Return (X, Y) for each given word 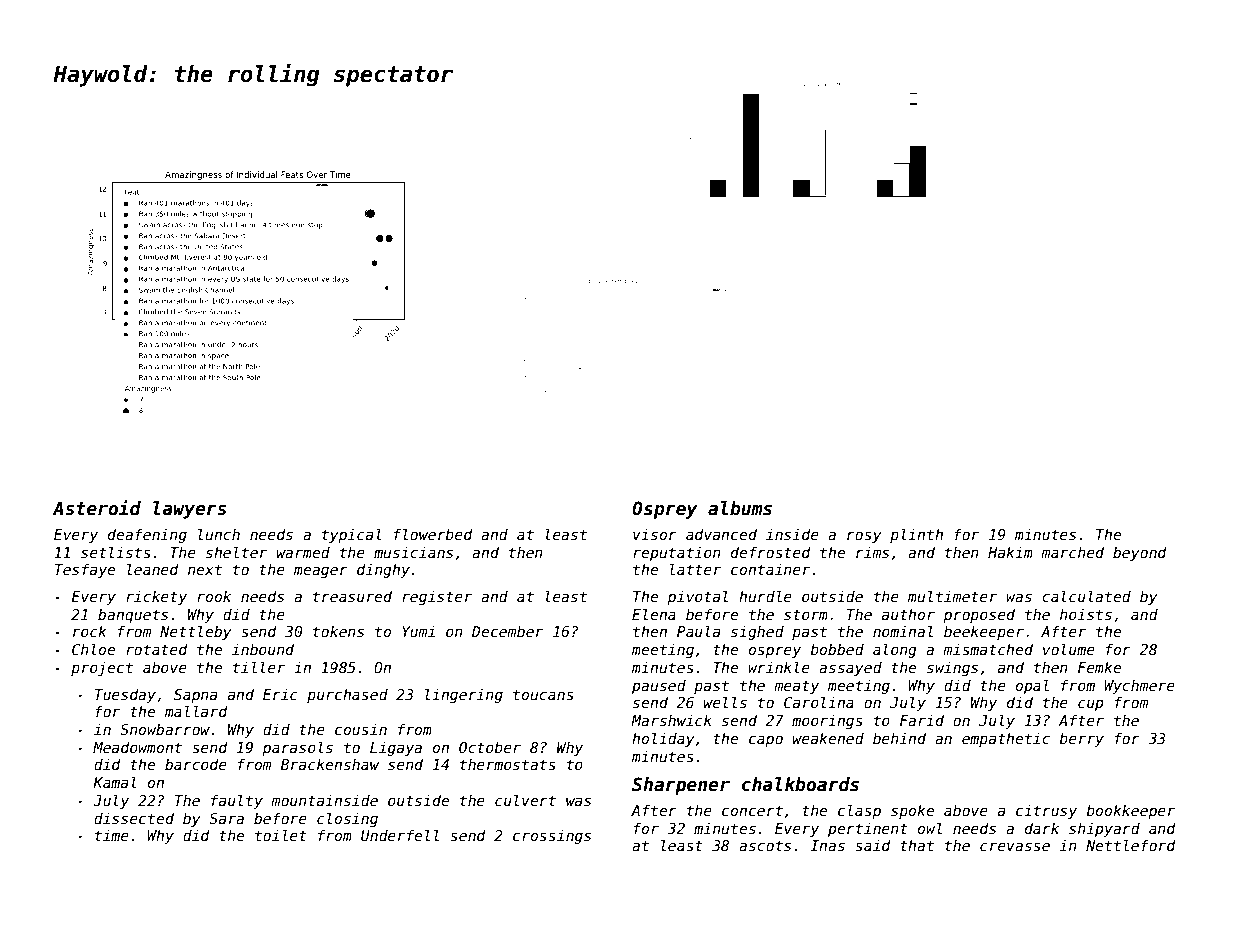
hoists (1086, 614)
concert (752, 810)
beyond (1140, 553)
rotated (157, 649)
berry (1082, 739)
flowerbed (433, 534)
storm (806, 614)
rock (89, 631)
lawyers (189, 510)
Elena (654, 614)
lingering (464, 695)
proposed (979, 615)
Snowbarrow (165, 729)
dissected (134, 818)
